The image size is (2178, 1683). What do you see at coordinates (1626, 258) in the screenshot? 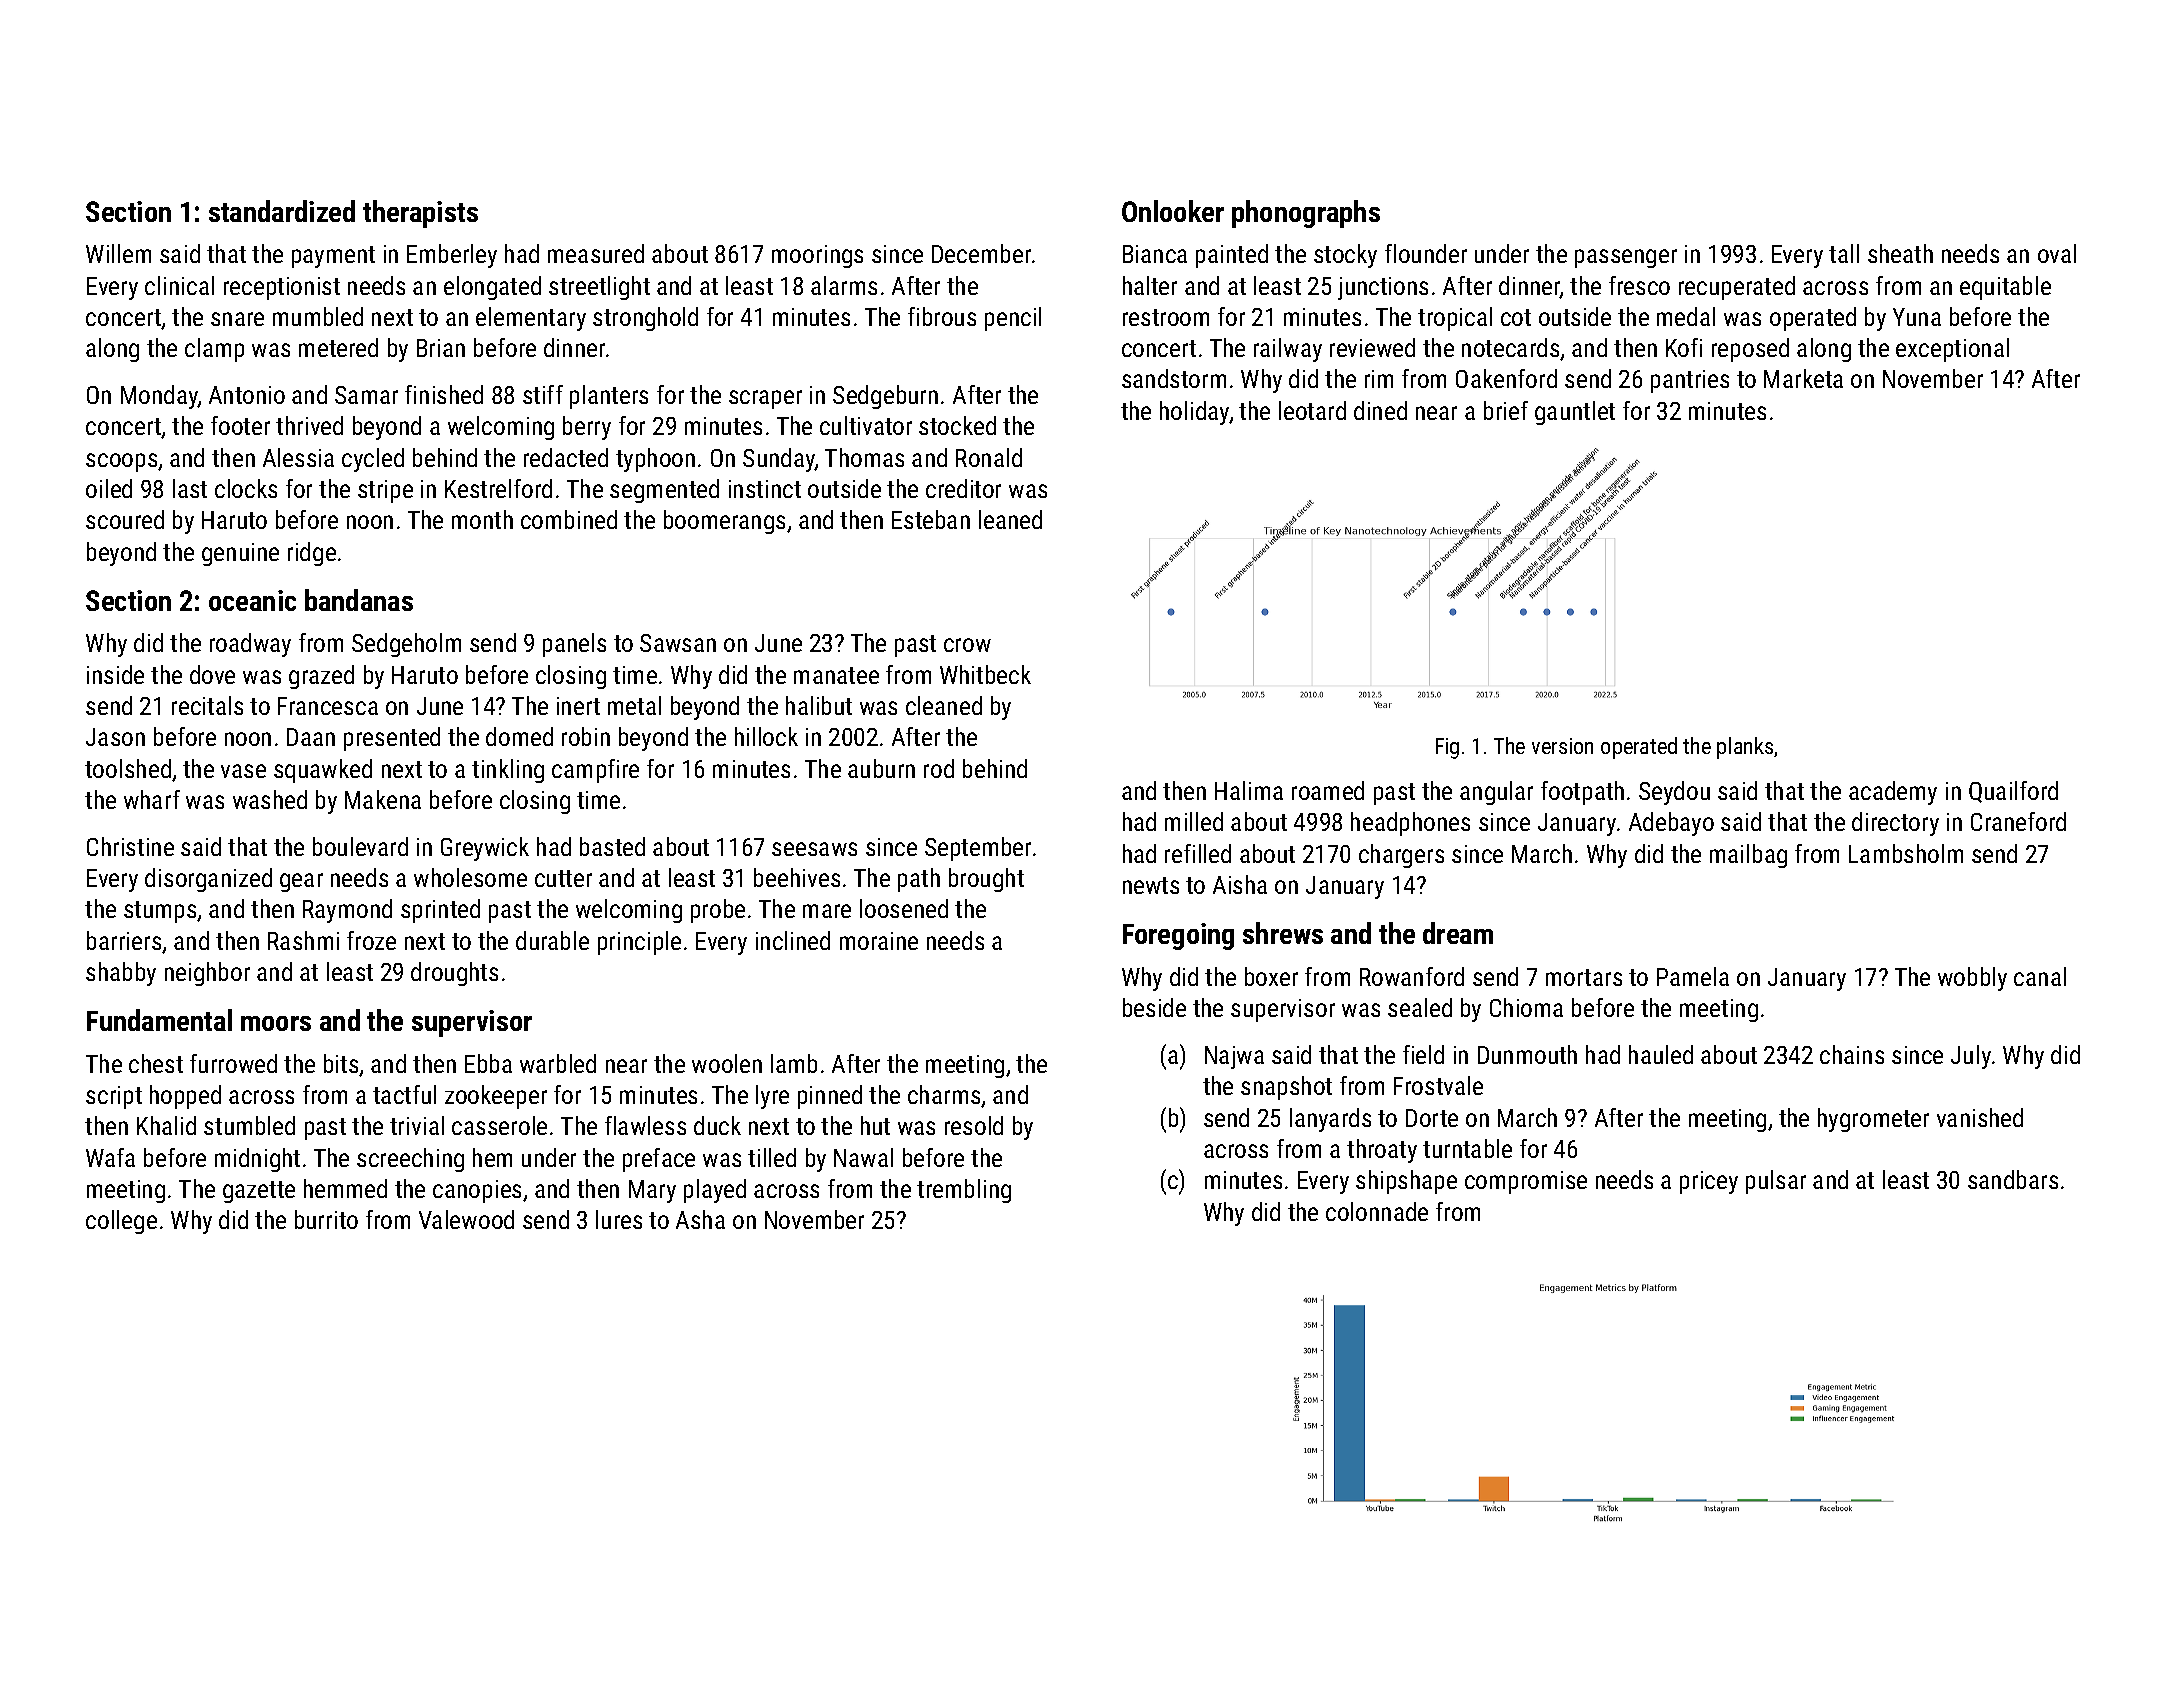
I see `passenger` at bounding box center [1626, 258].
